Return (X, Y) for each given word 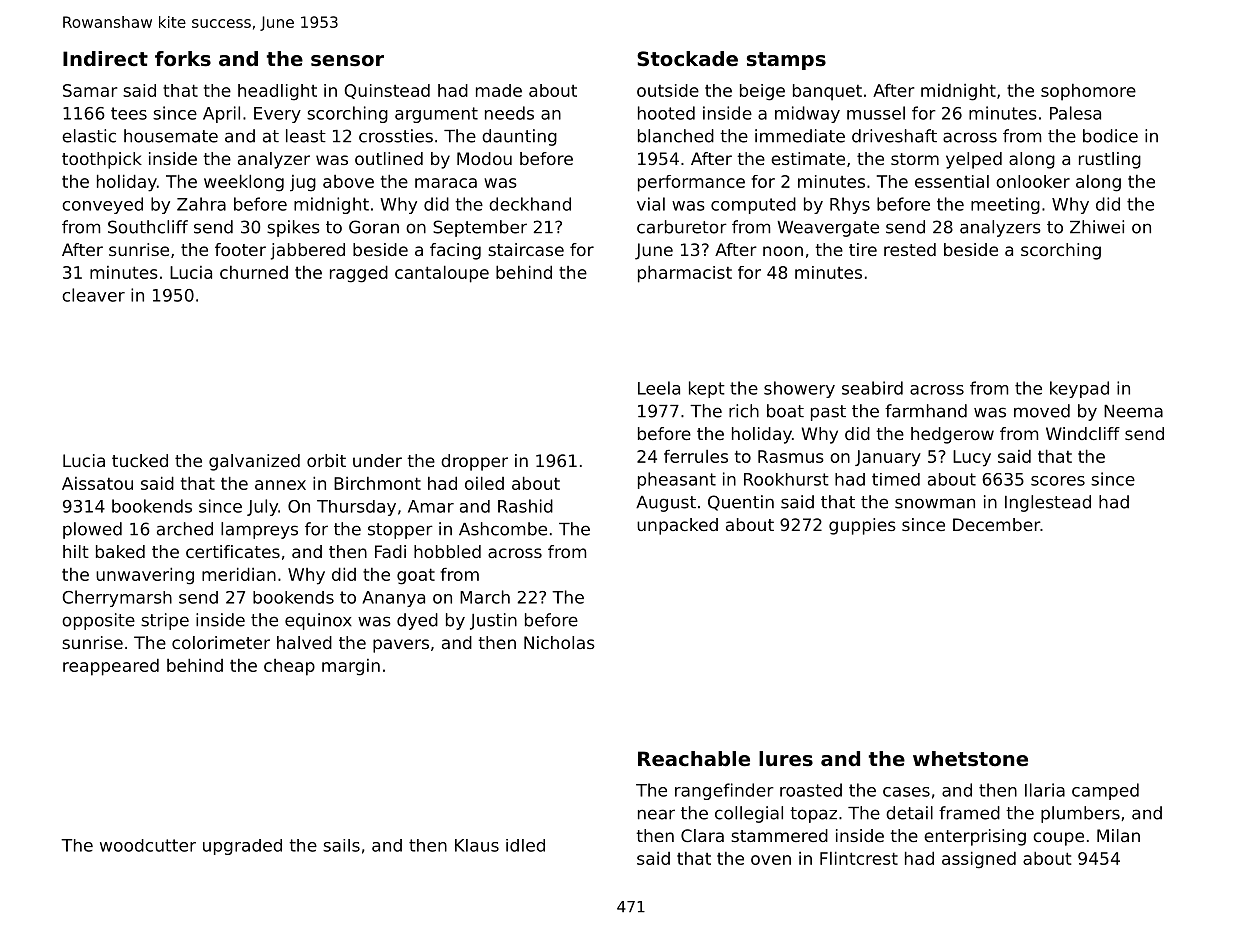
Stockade (687, 59)
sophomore (1088, 92)
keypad (1079, 389)
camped (1105, 791)
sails (341, 845)
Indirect (105, 59)
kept (707, 389)
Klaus (477, 845)
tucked (140, 460)
